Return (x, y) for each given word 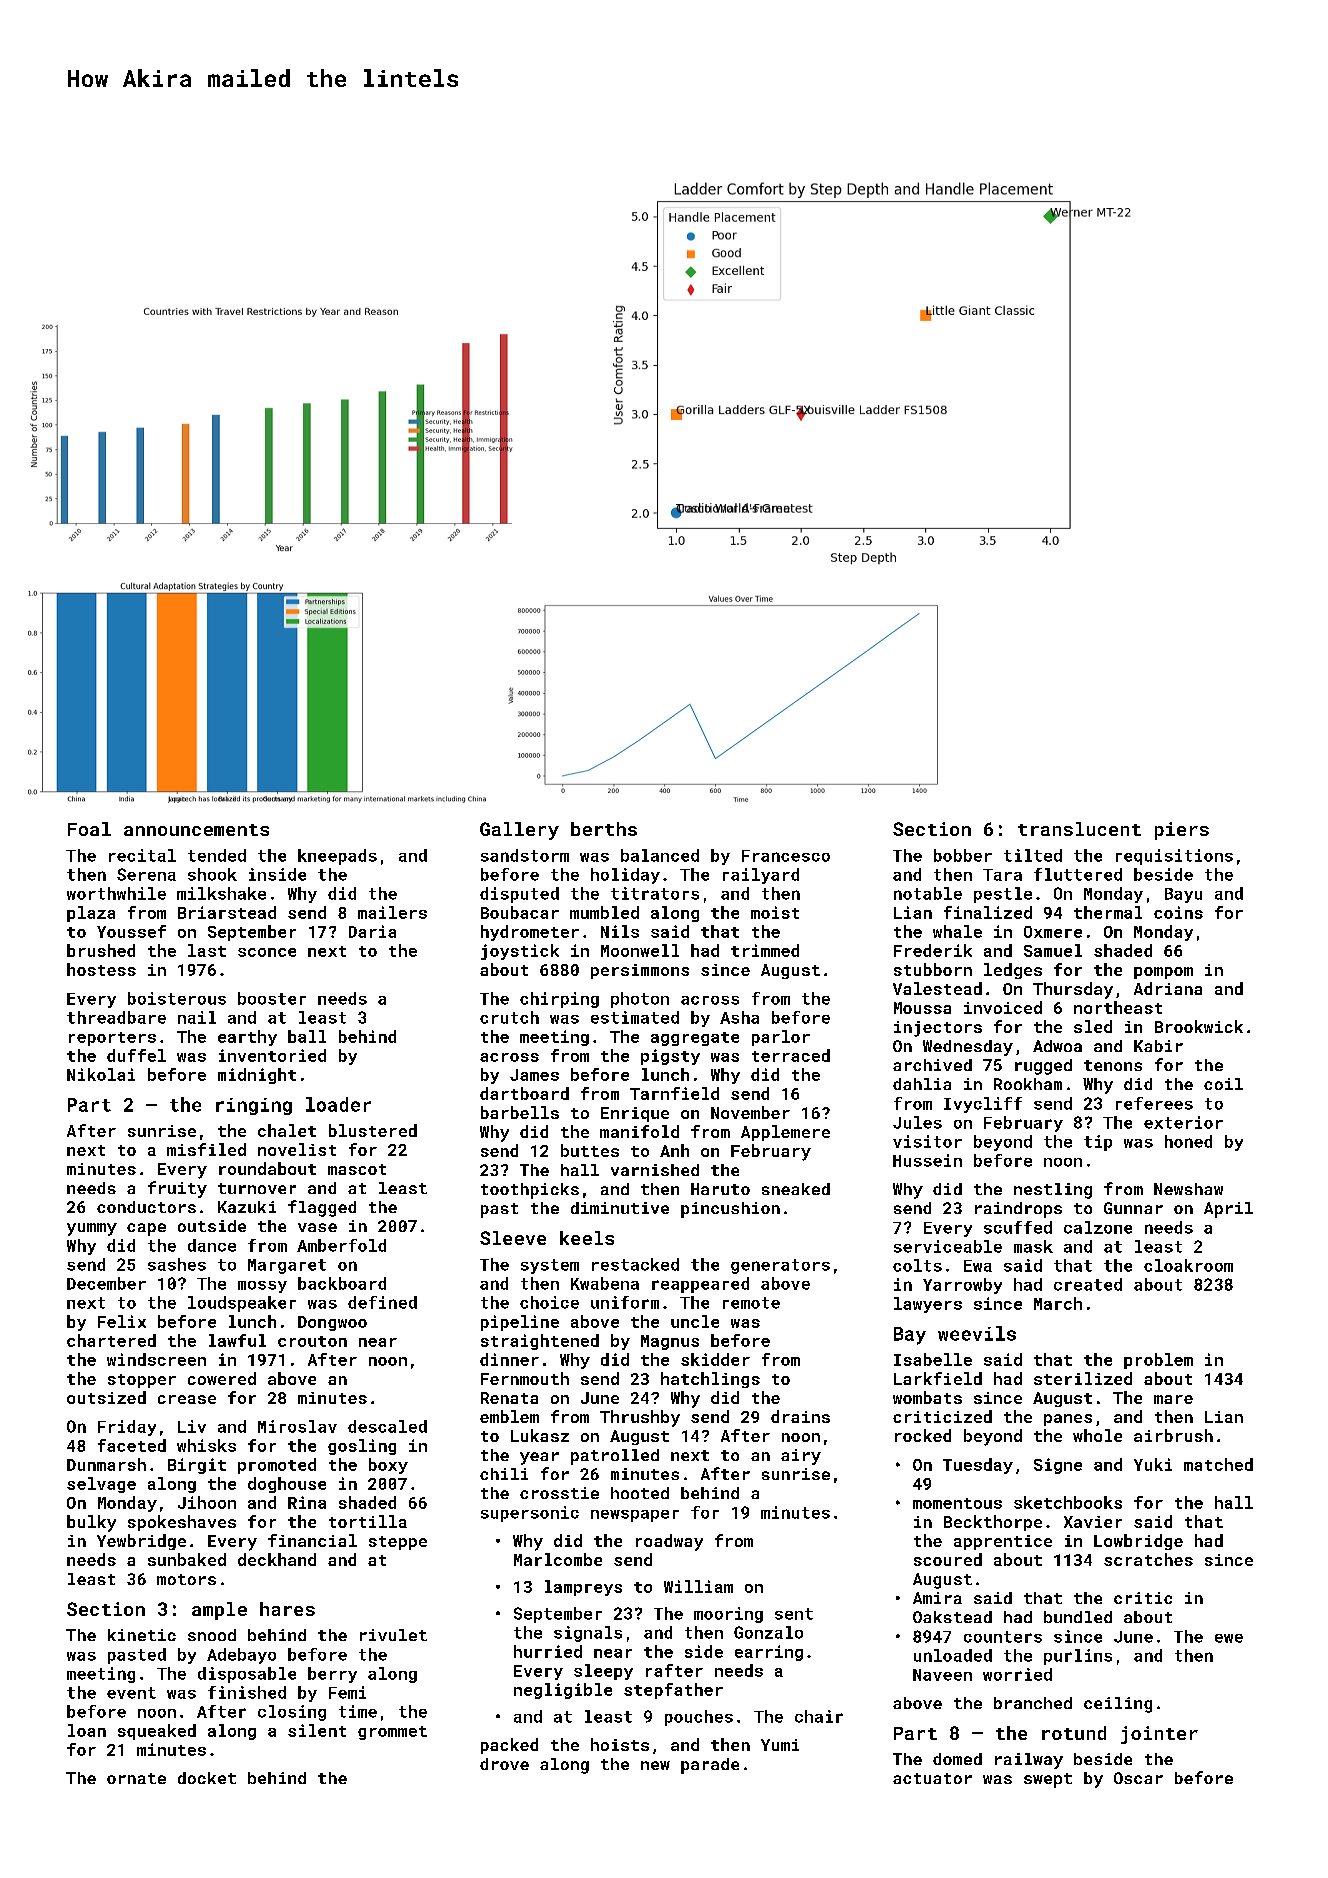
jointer (1159, 1735)
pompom (1163, 973)
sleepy (603, 1672)
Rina (307, 1502)
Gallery (519, 831)
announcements (196, 830)
